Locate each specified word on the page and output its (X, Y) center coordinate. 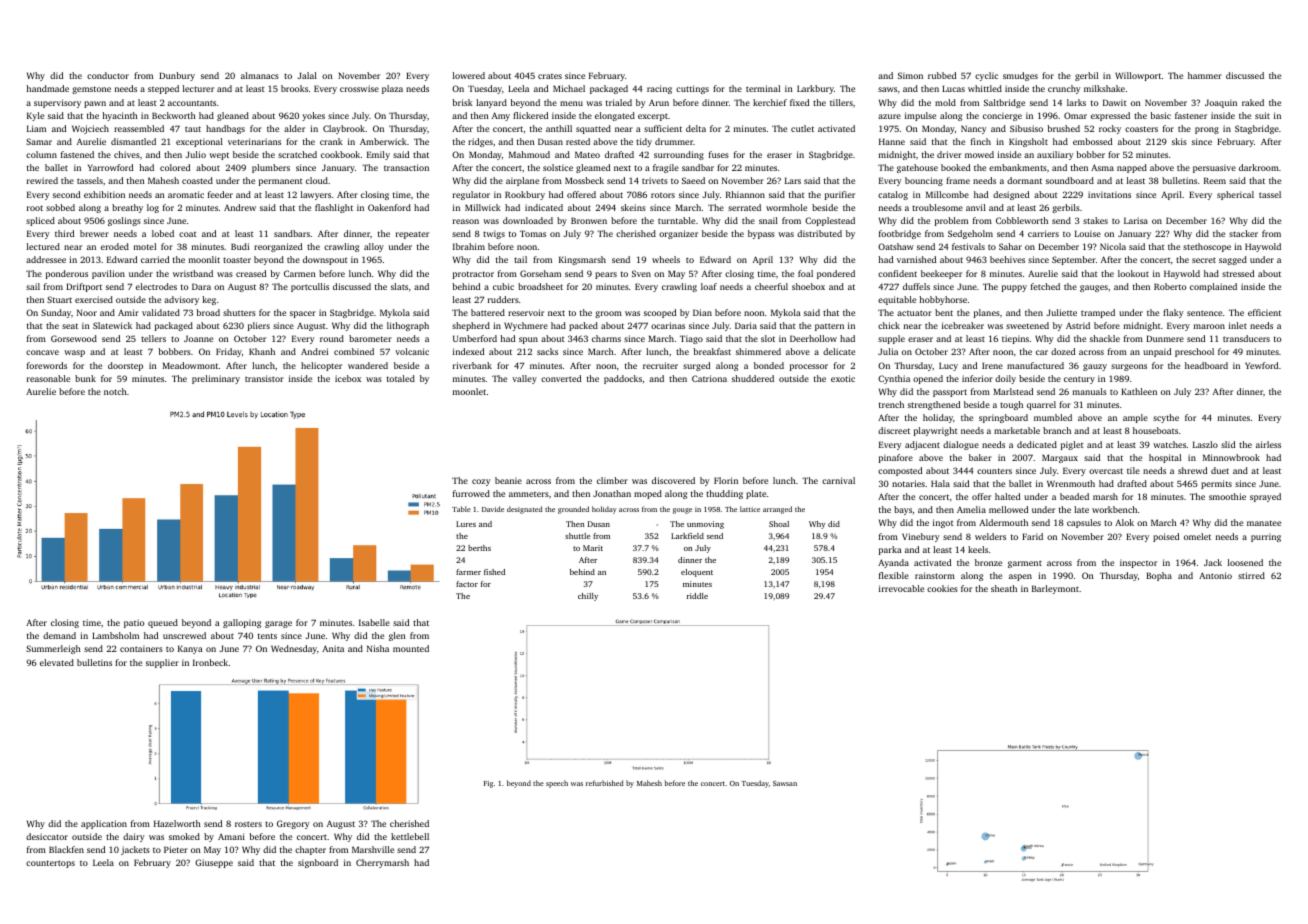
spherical (1235, 195)
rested (578, 141)
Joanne (198, 338)
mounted (411, 648)
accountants (192, 103)
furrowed (471, 493)
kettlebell (410, 836)
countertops (50, 864)
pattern (829, 327)
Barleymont (1055, 589)
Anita (333, 648)
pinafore (896, 458)
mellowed (1008, 509)
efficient (1264, 312)
